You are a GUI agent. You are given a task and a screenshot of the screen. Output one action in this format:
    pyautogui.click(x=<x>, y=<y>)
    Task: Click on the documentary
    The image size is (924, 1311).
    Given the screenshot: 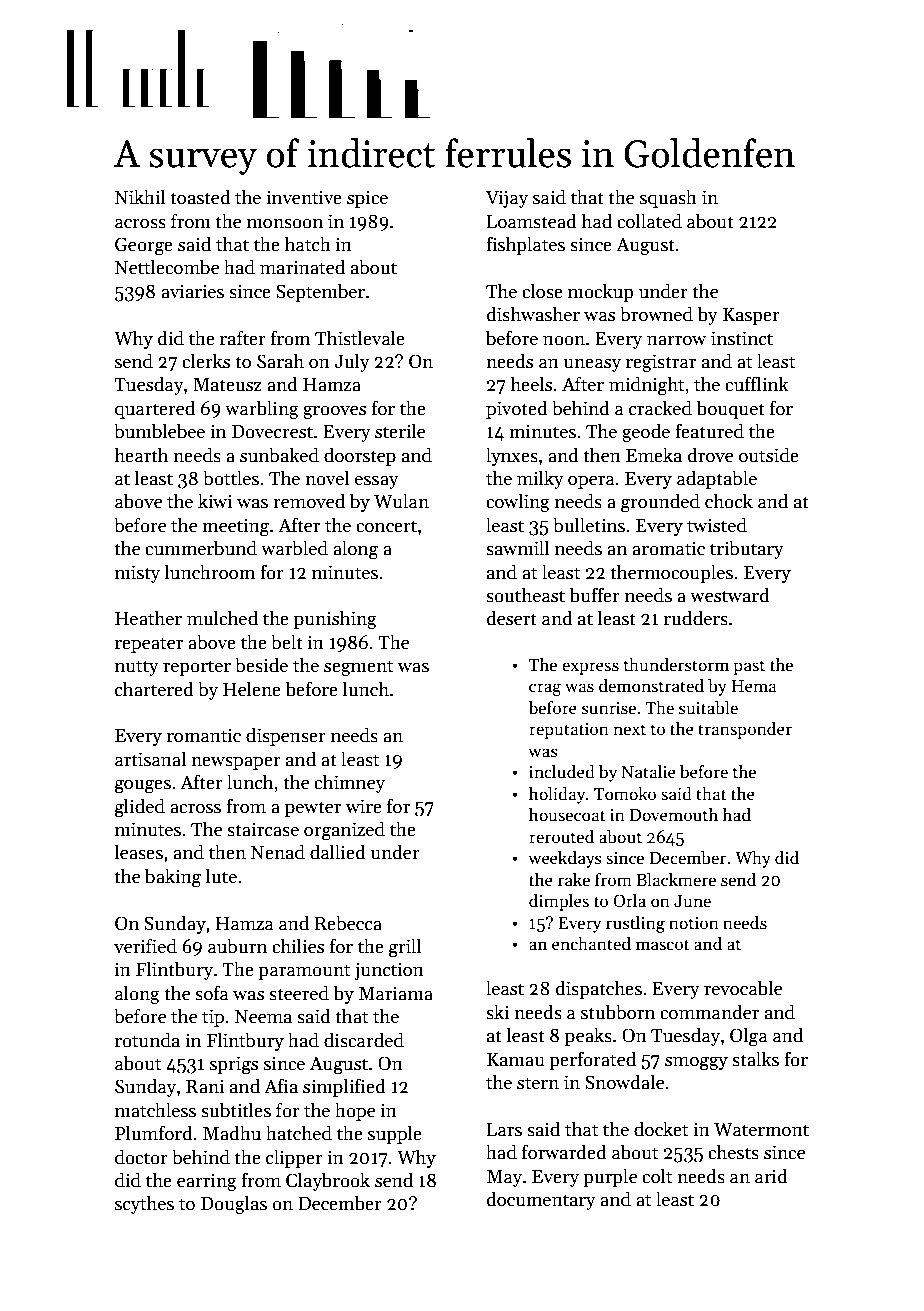 What is the action you would take?
    pyautogui.click(x=541, y=1200)
